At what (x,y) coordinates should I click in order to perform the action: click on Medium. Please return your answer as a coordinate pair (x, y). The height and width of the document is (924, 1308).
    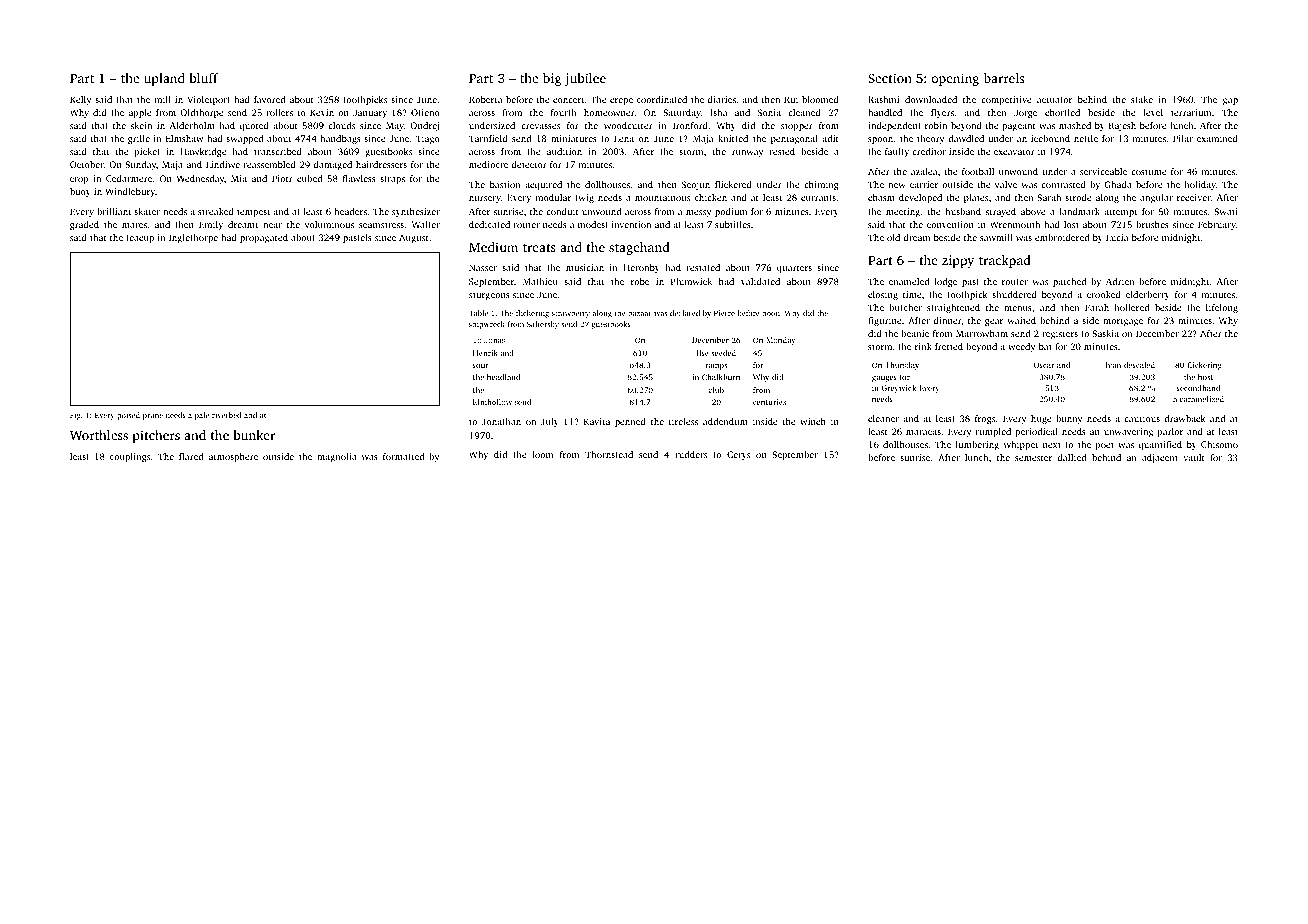
    Looking at the image, I should click on (493, 247).
